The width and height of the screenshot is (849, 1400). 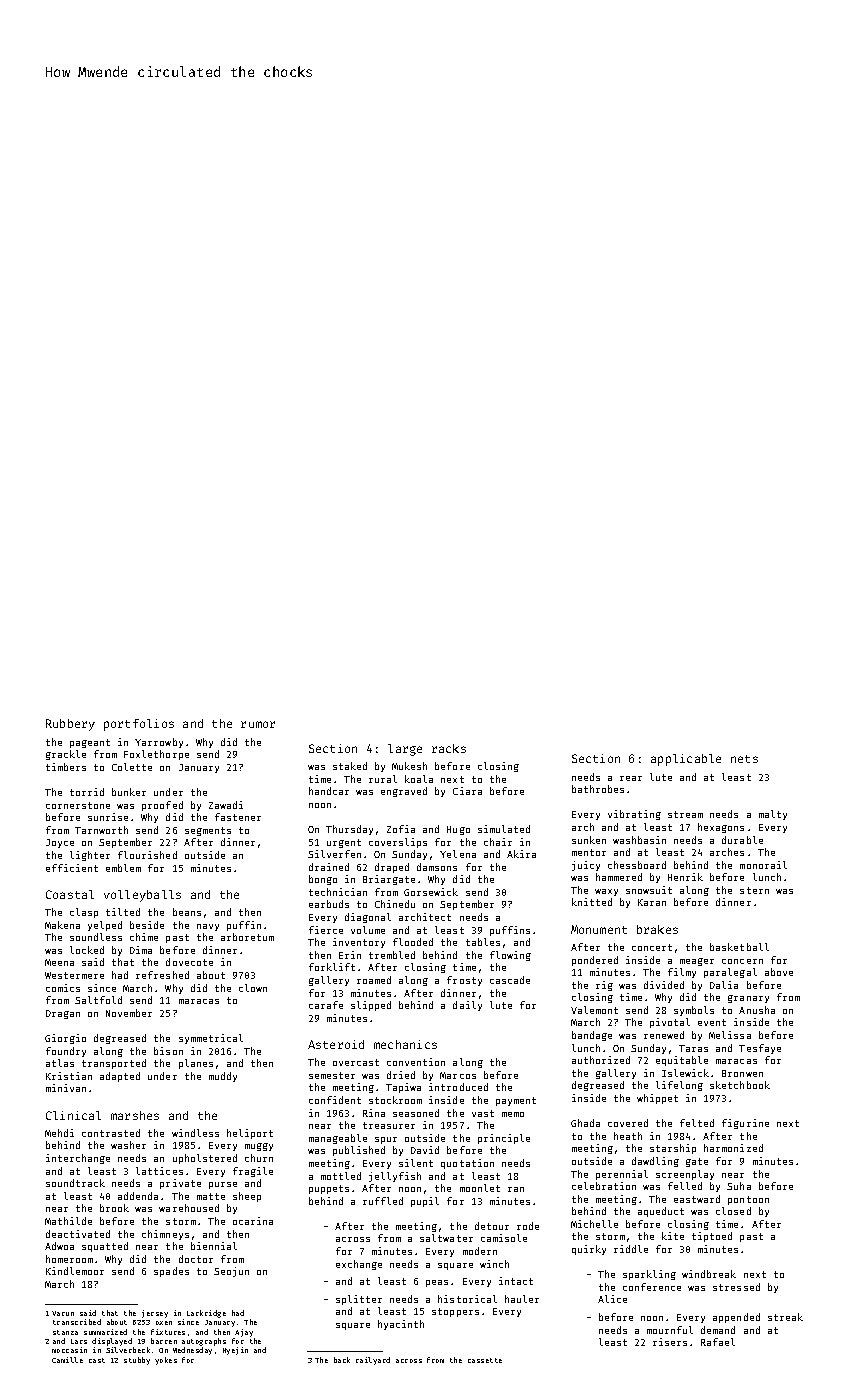 I want to click on railyard, so click(x=373, y=1361).
